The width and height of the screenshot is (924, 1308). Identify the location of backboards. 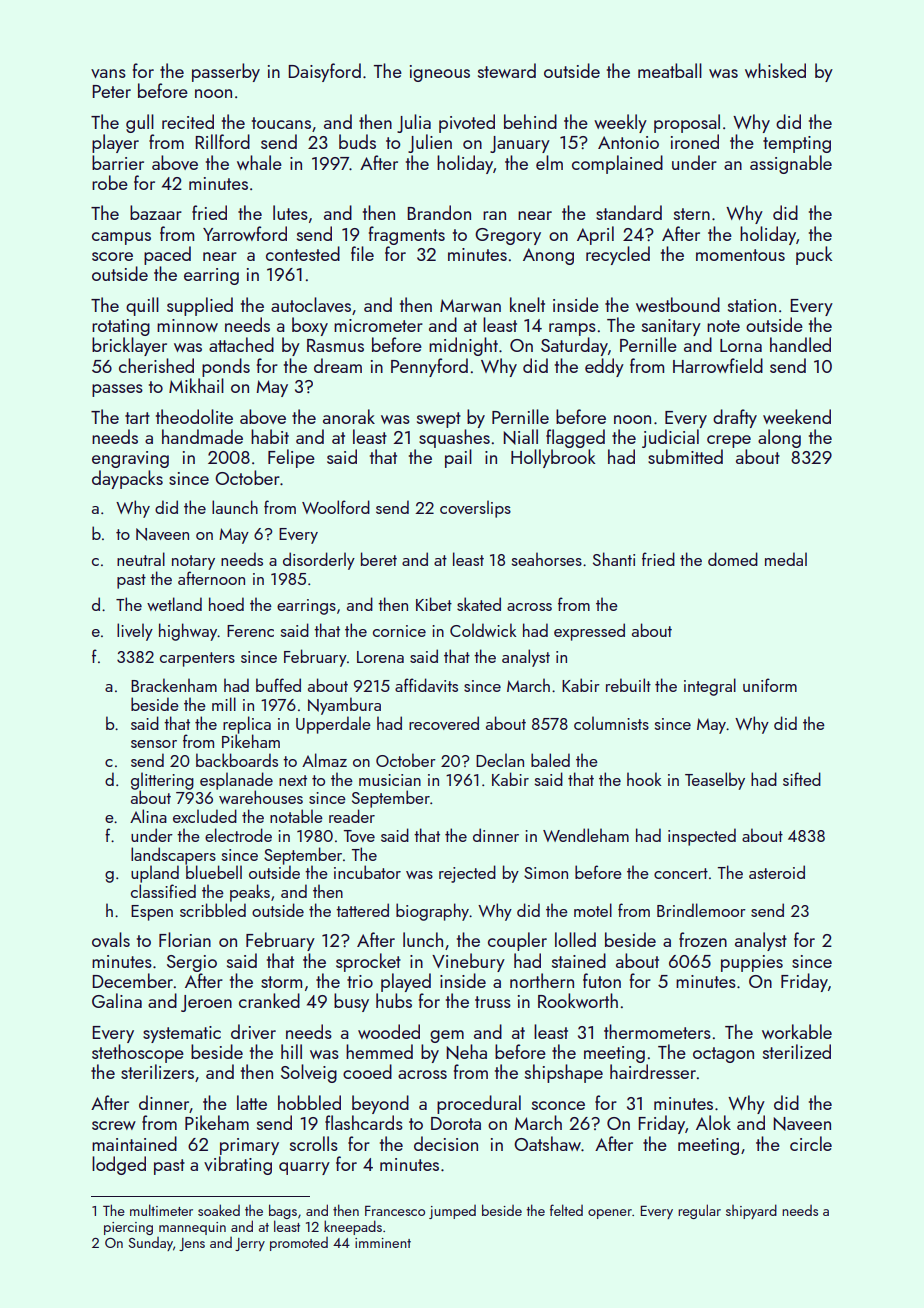
(237, 760).
